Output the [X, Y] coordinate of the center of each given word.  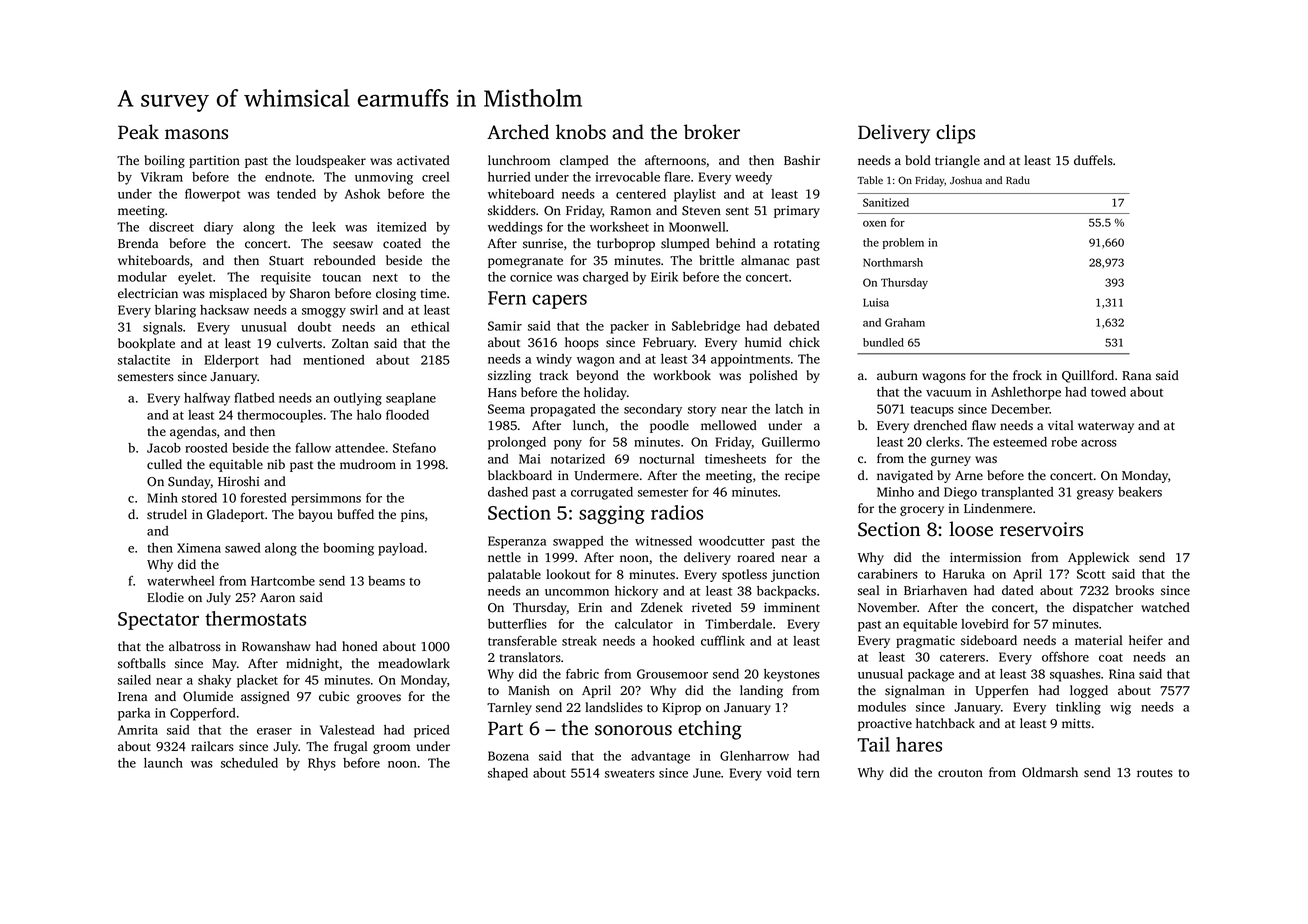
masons [196, 134]
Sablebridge [706, 327]
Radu [1018, 180]
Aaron [277, 598]
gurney [951, 461]
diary [218, 228]
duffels [1093, 160]
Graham [905, 322]
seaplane [411, 399]
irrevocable [628, 177]
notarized [578, 459]
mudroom [368, 464]
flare [677, 177]
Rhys [322, 764]
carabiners [888, 574]
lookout [568, 574]
